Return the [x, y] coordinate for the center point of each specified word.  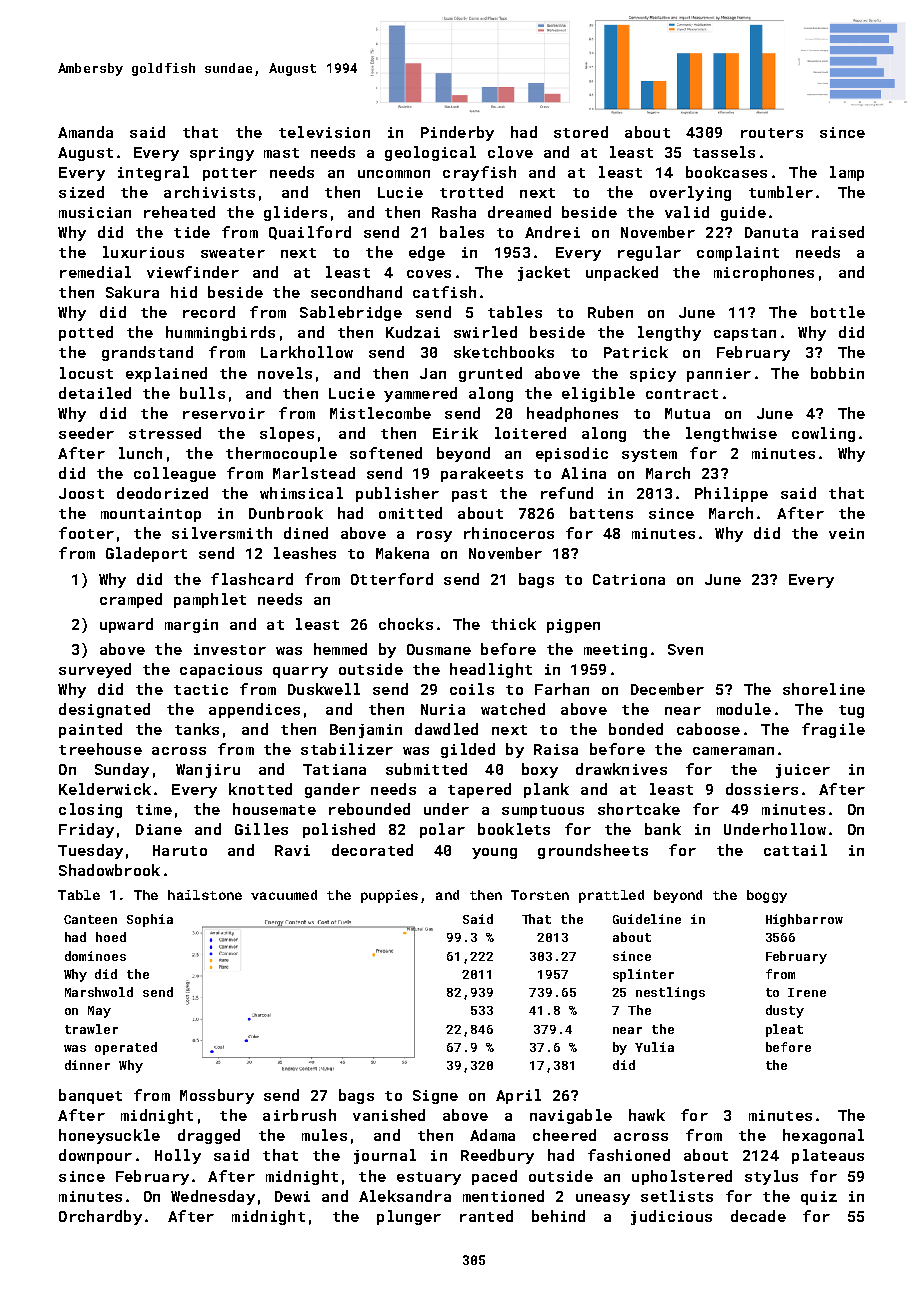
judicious [671, 1217]
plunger [409, 1217]
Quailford [310, 233]
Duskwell [324, 689]
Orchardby [100, 1217]
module [744, 709]
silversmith [222, 533]
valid [687, 212]
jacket [544, 273]
